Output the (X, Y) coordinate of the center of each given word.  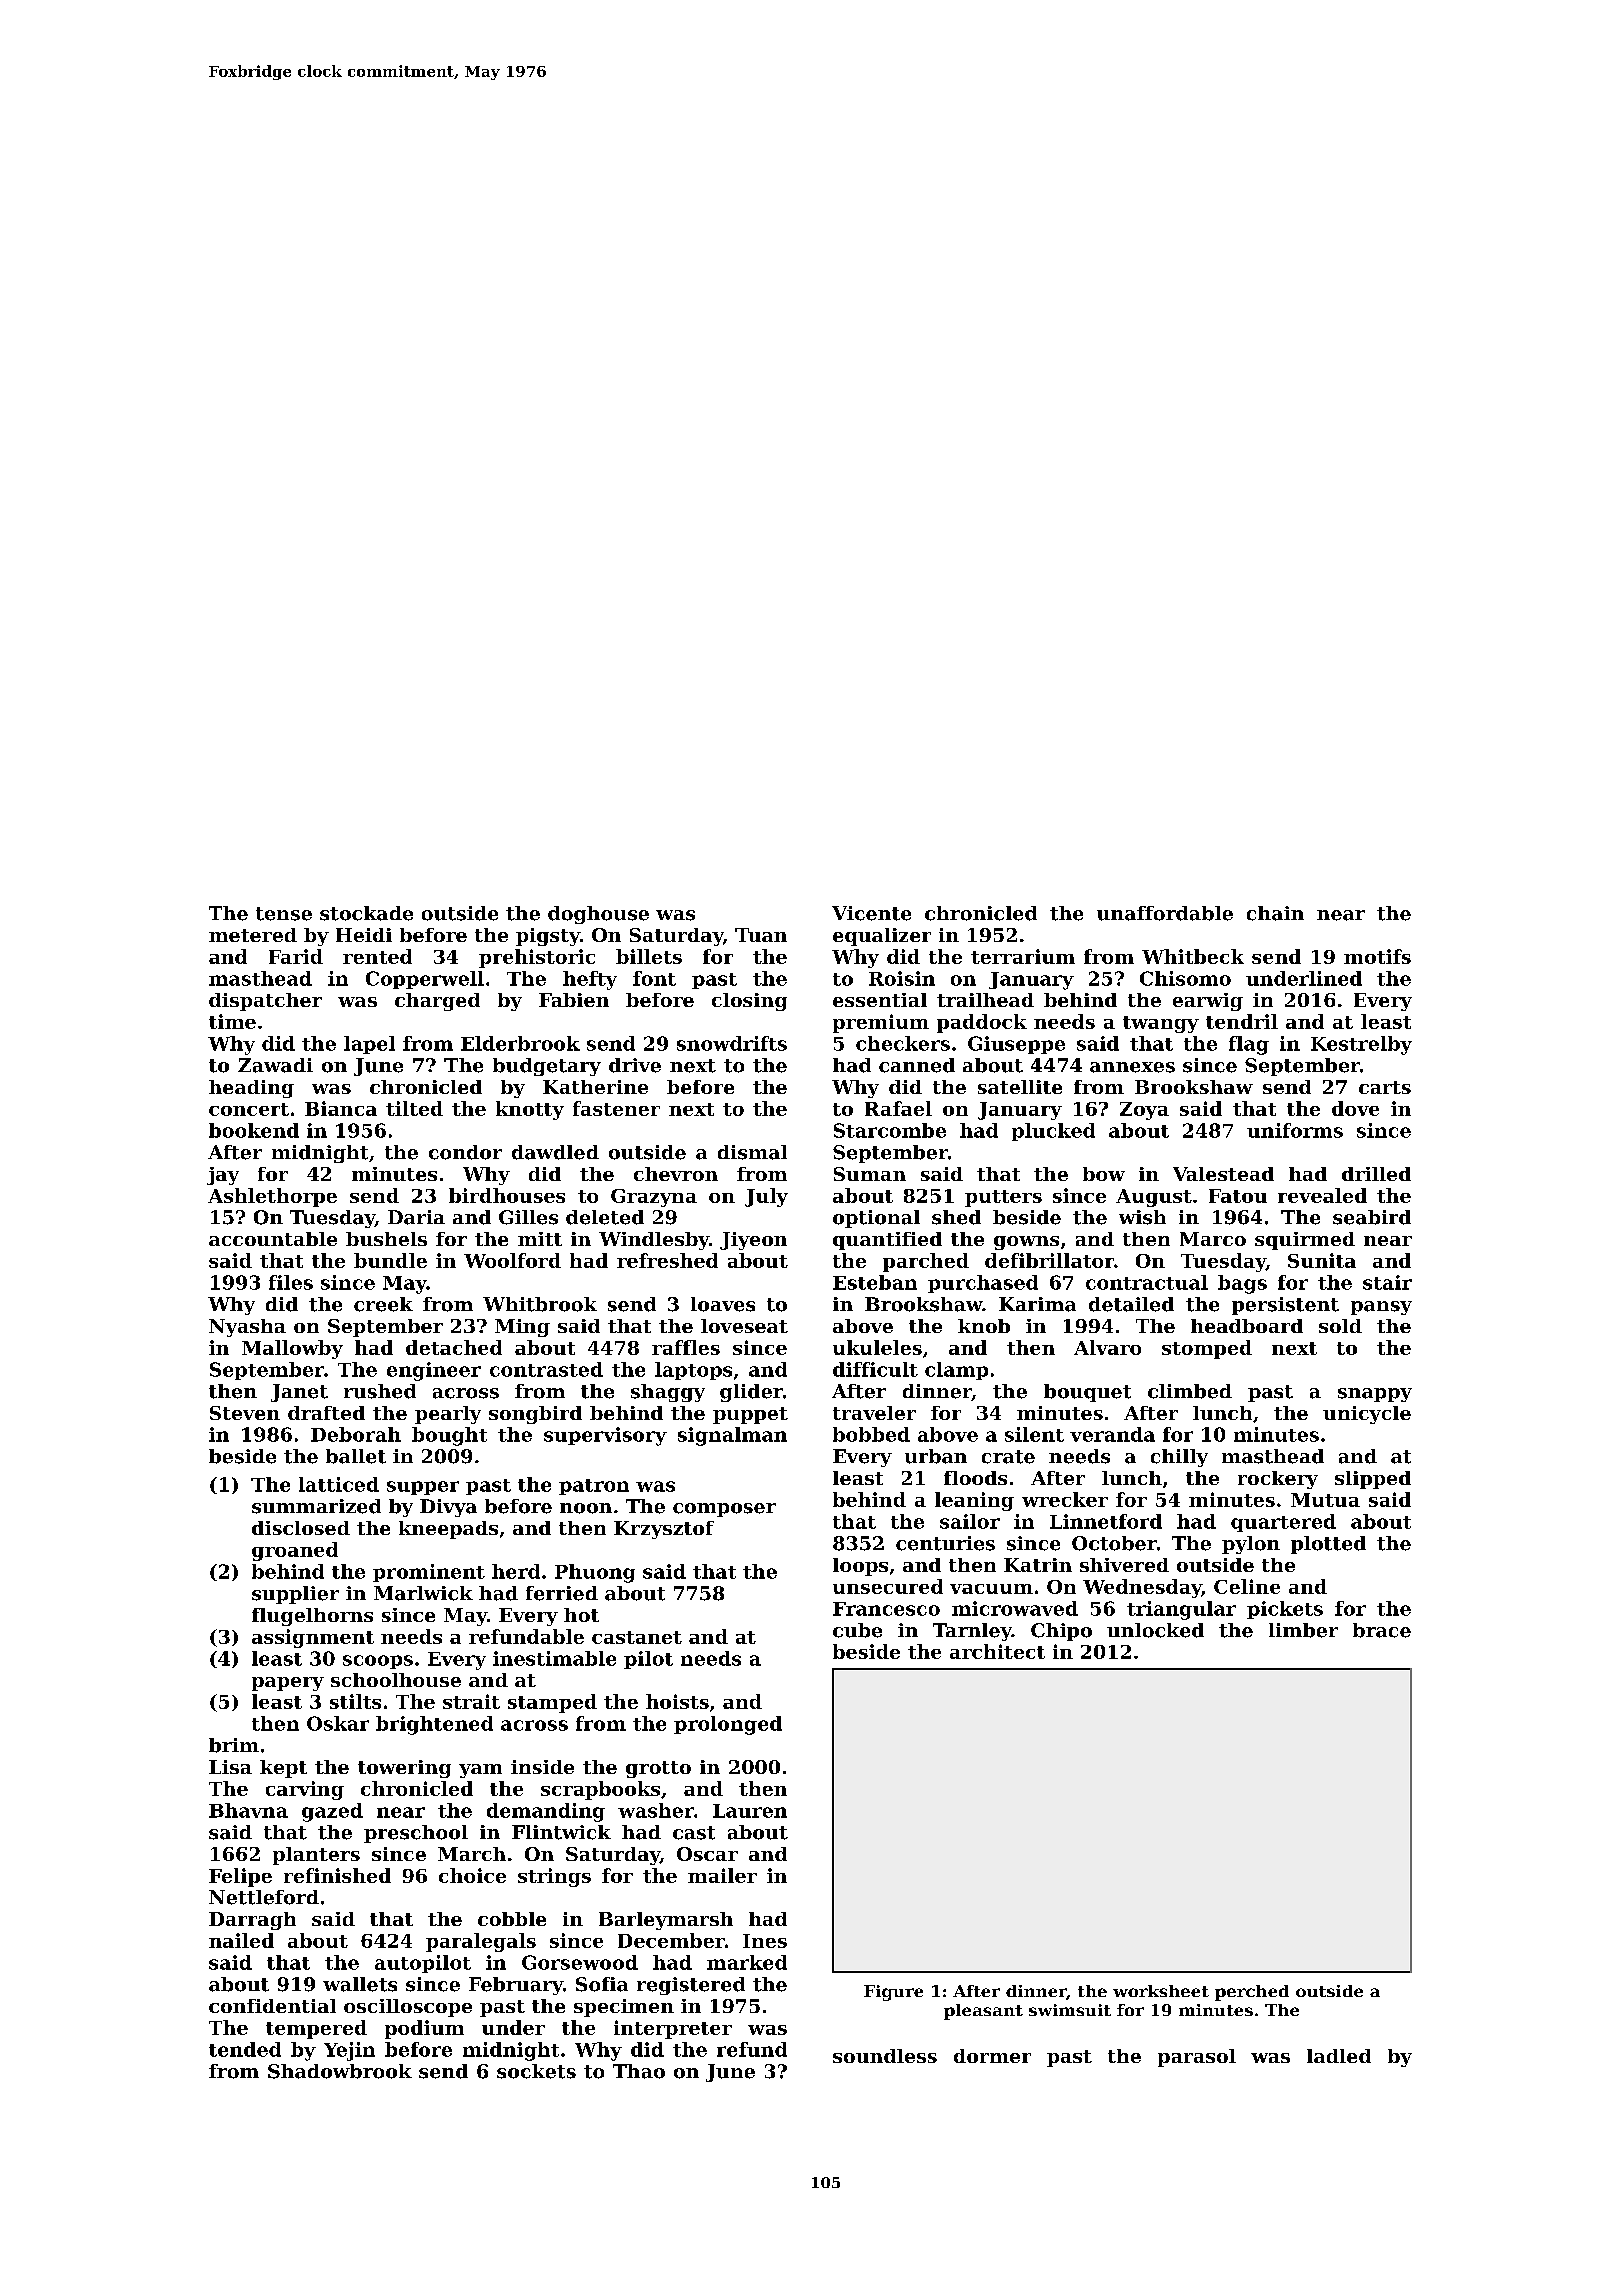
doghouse (598, 915)
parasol (1197, 2058)
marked (747, 1962)
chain (1275, 913)
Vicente (871, 913)
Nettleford (264, 1897)
